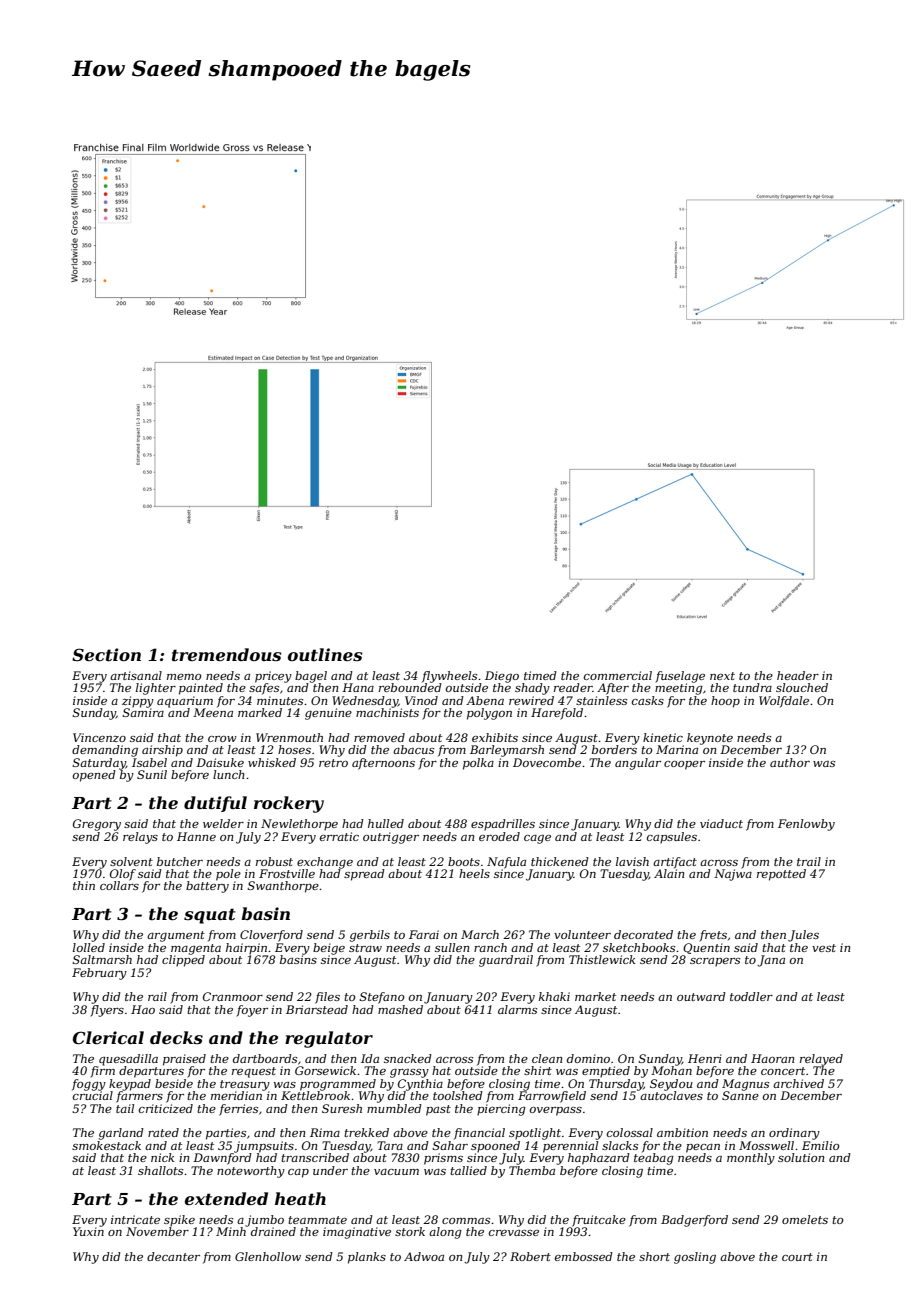 The image size is (924, 1308). I want to click on Fenlowby, so click(806, 825).
